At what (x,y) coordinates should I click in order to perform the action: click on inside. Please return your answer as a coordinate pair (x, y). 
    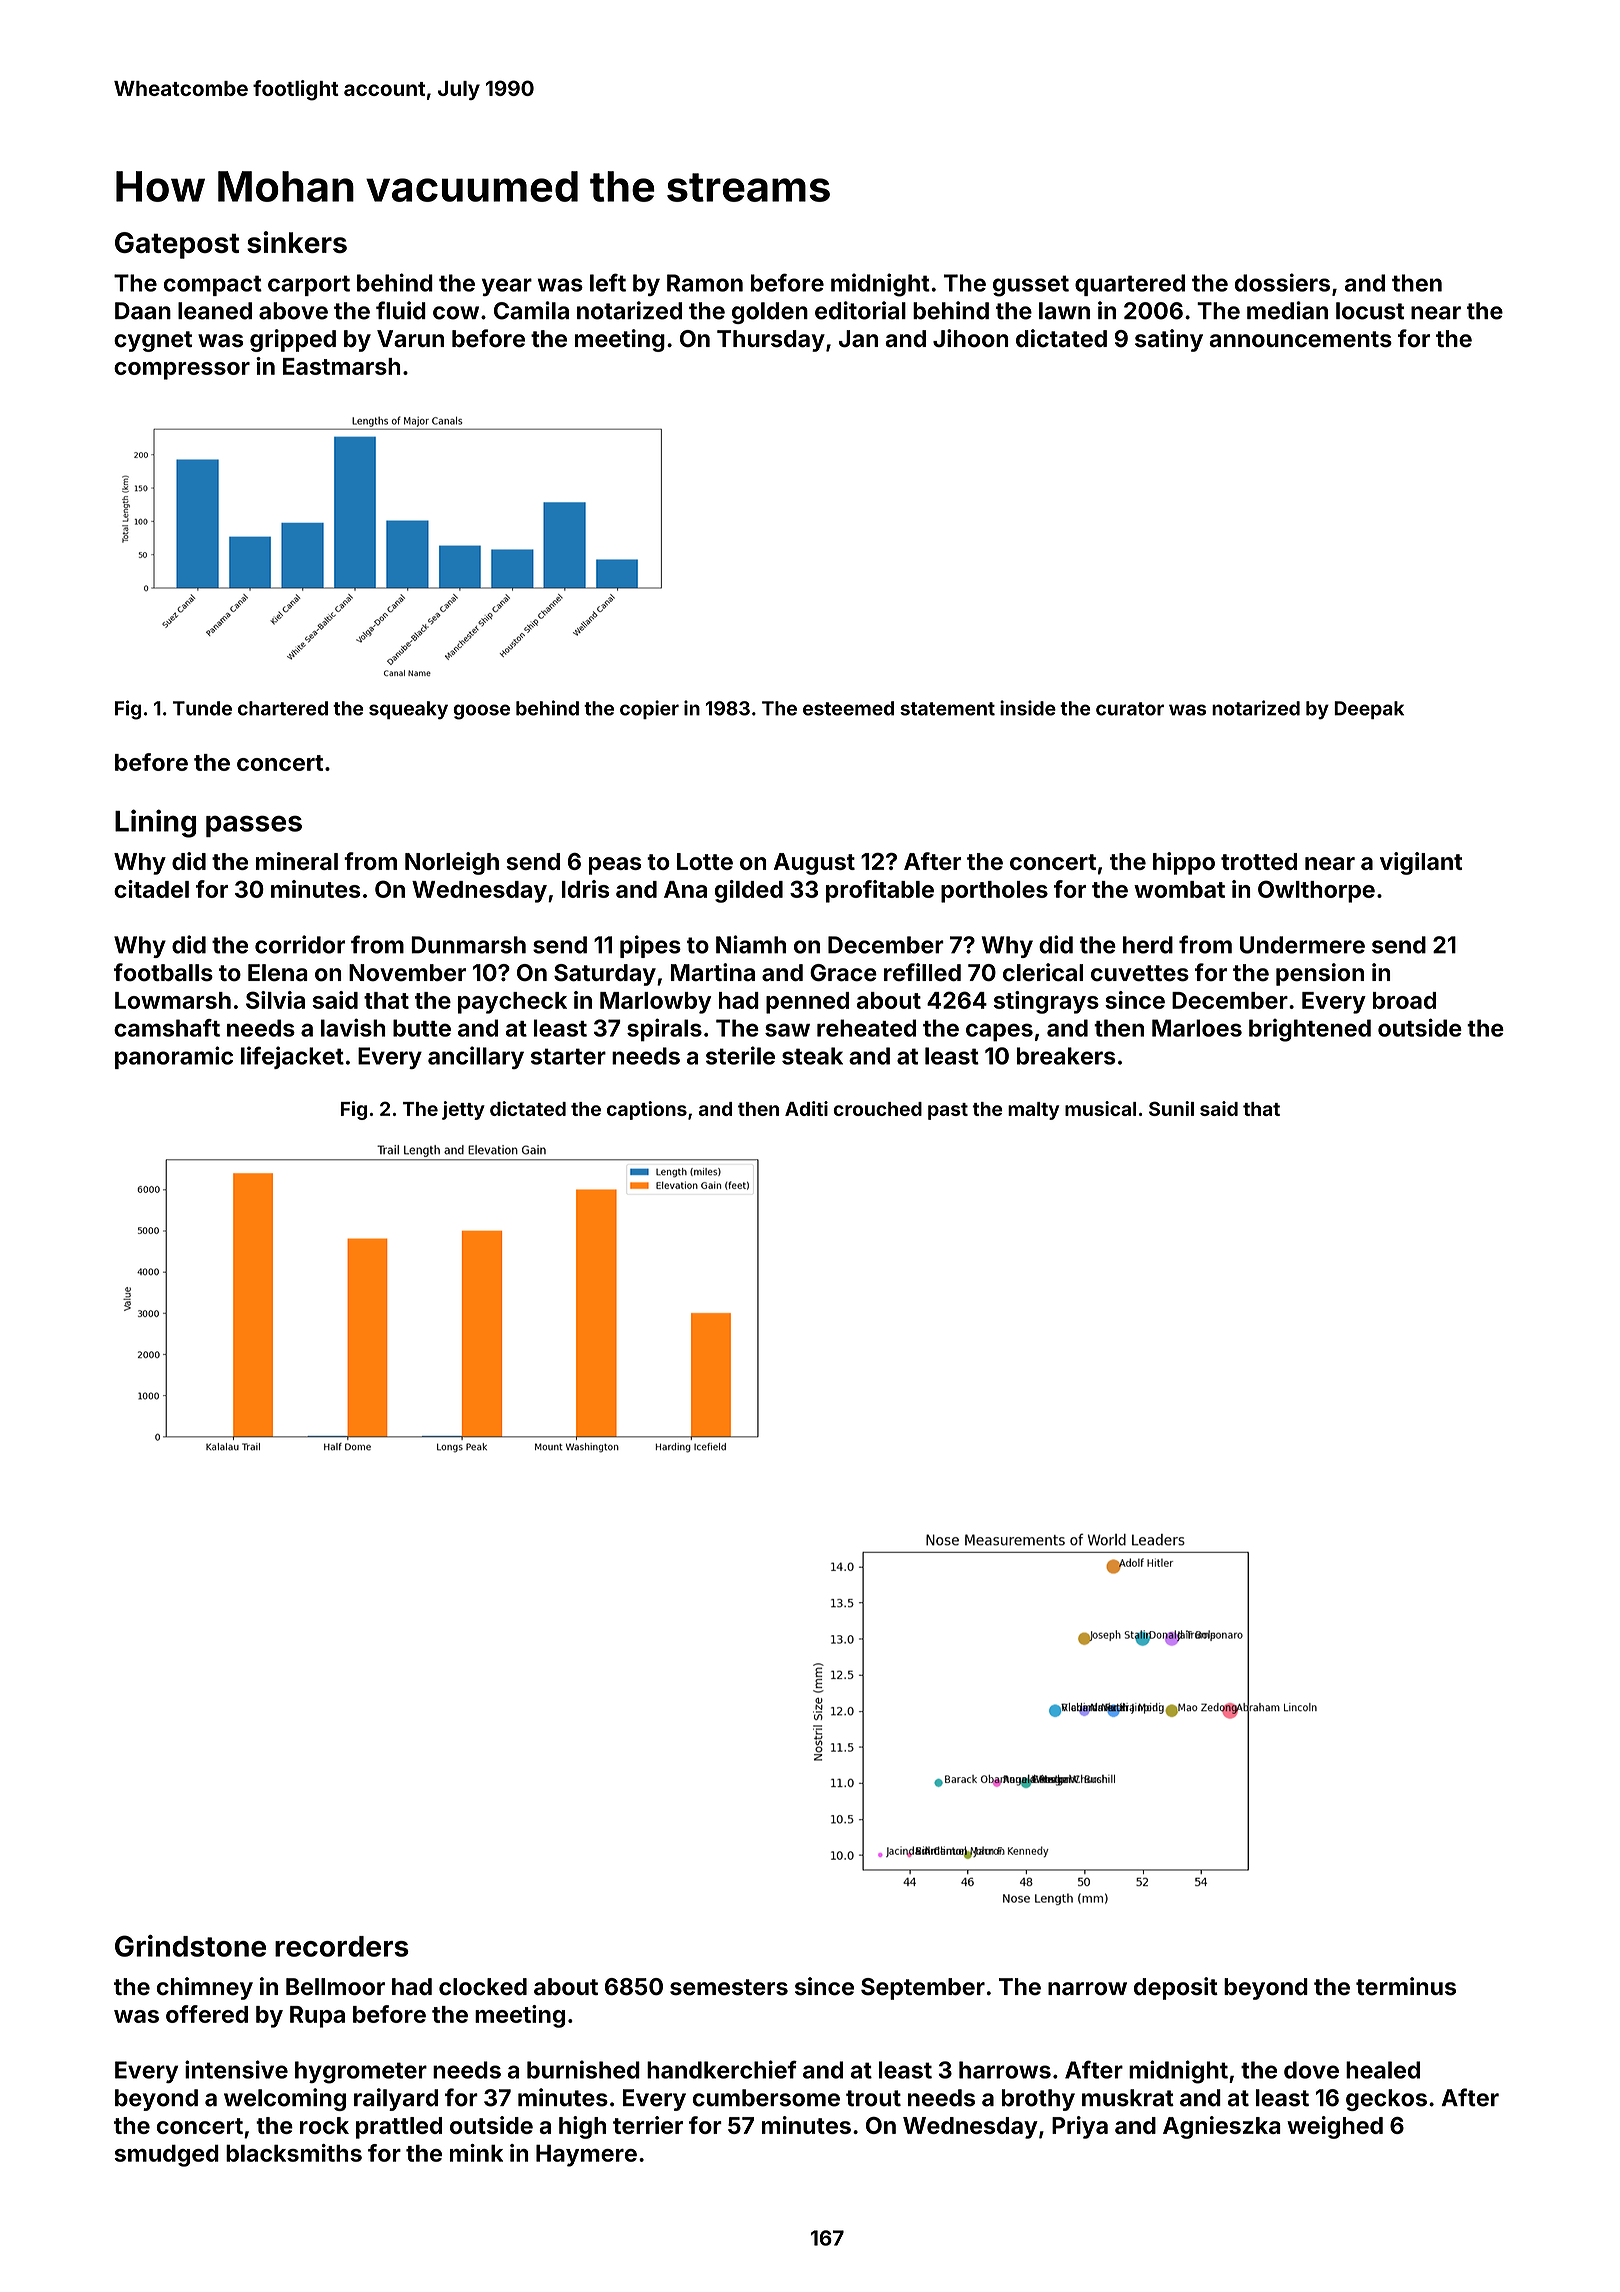
    Looking at the image, I should click on (1028, 708).
